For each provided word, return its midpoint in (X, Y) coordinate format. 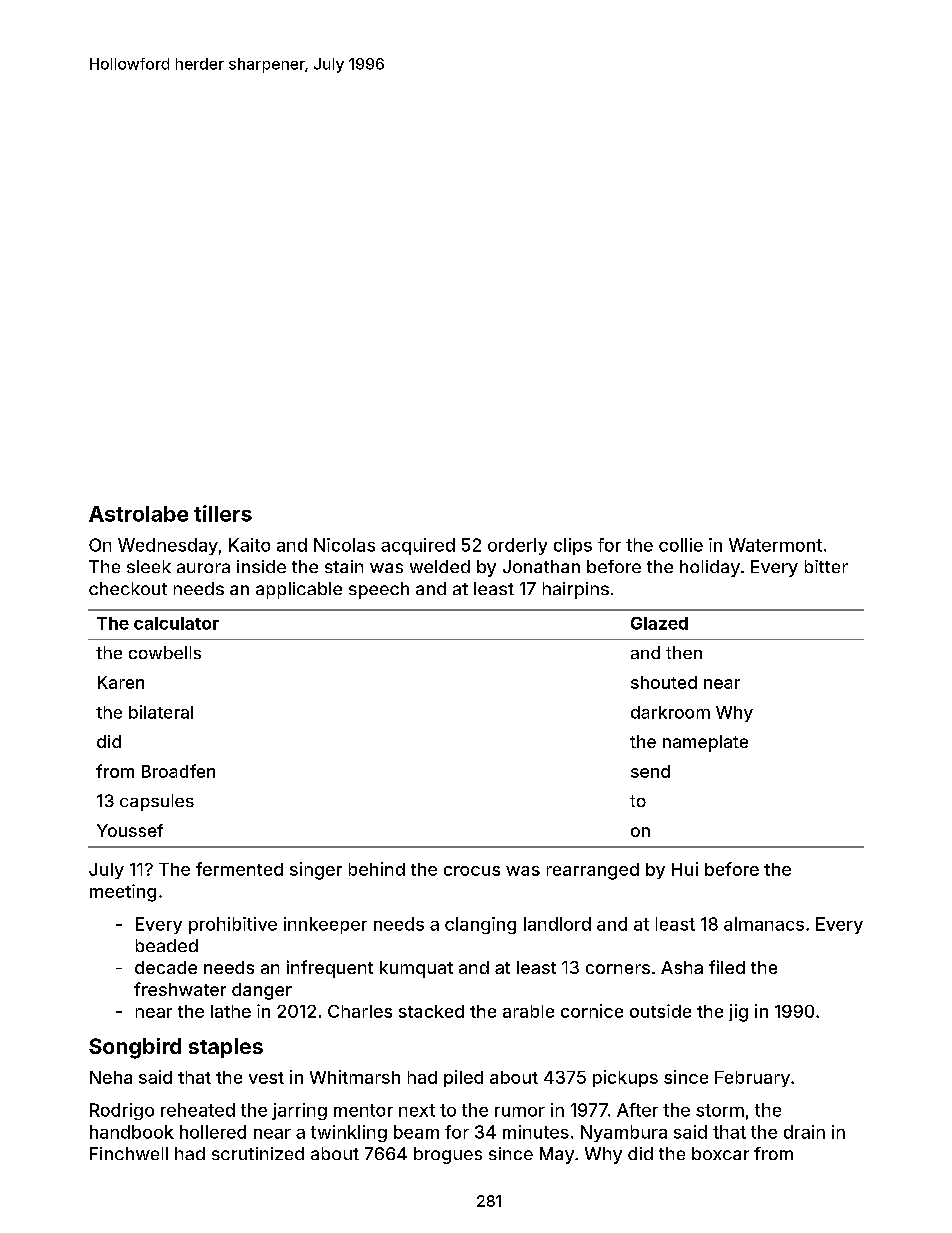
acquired (418, 546)
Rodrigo (122, 1111)
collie (681, 545)
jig (738, 1013)
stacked (431, 1011)
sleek (149, 566)
